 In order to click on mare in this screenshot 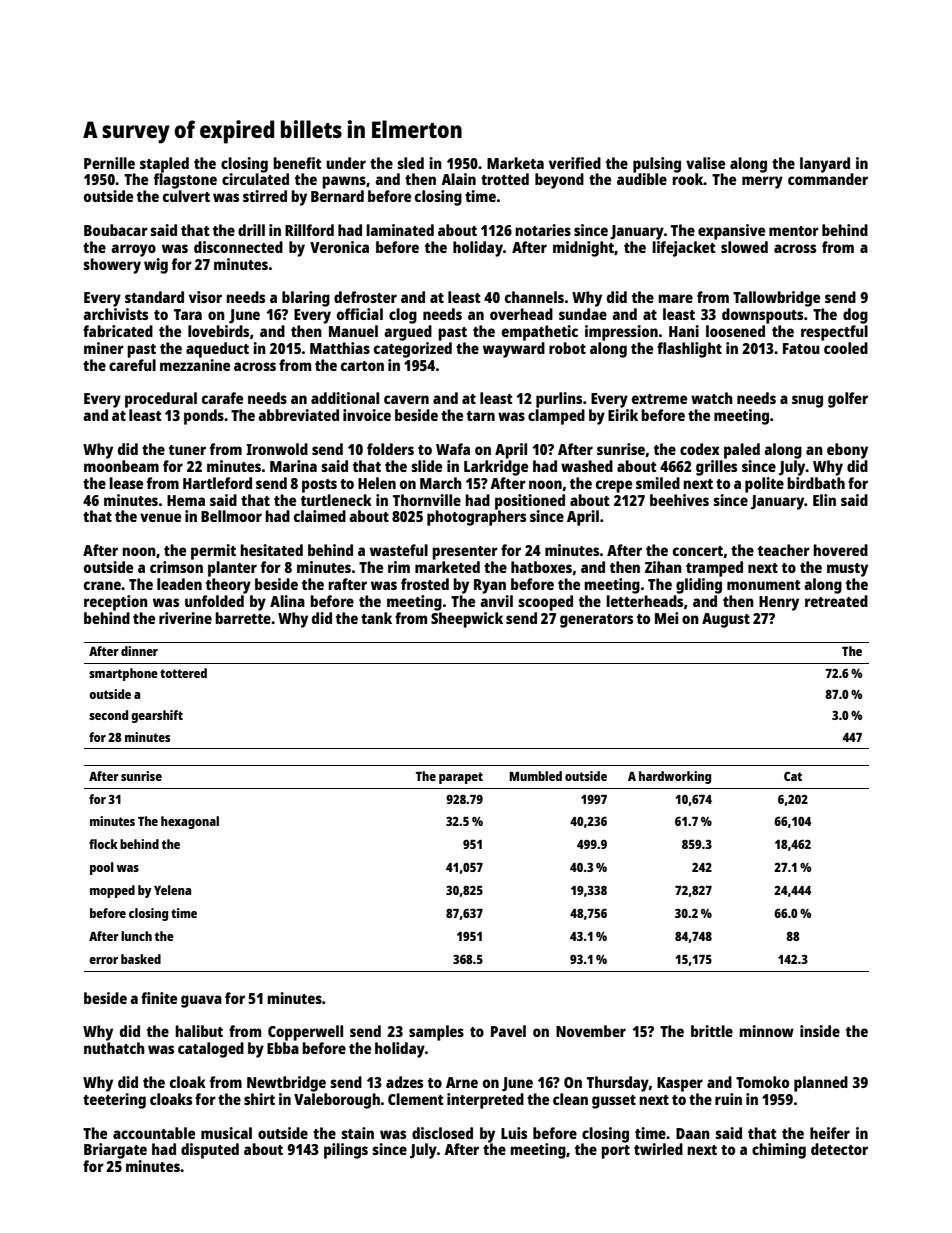, I will do `click(675, 298)`.
